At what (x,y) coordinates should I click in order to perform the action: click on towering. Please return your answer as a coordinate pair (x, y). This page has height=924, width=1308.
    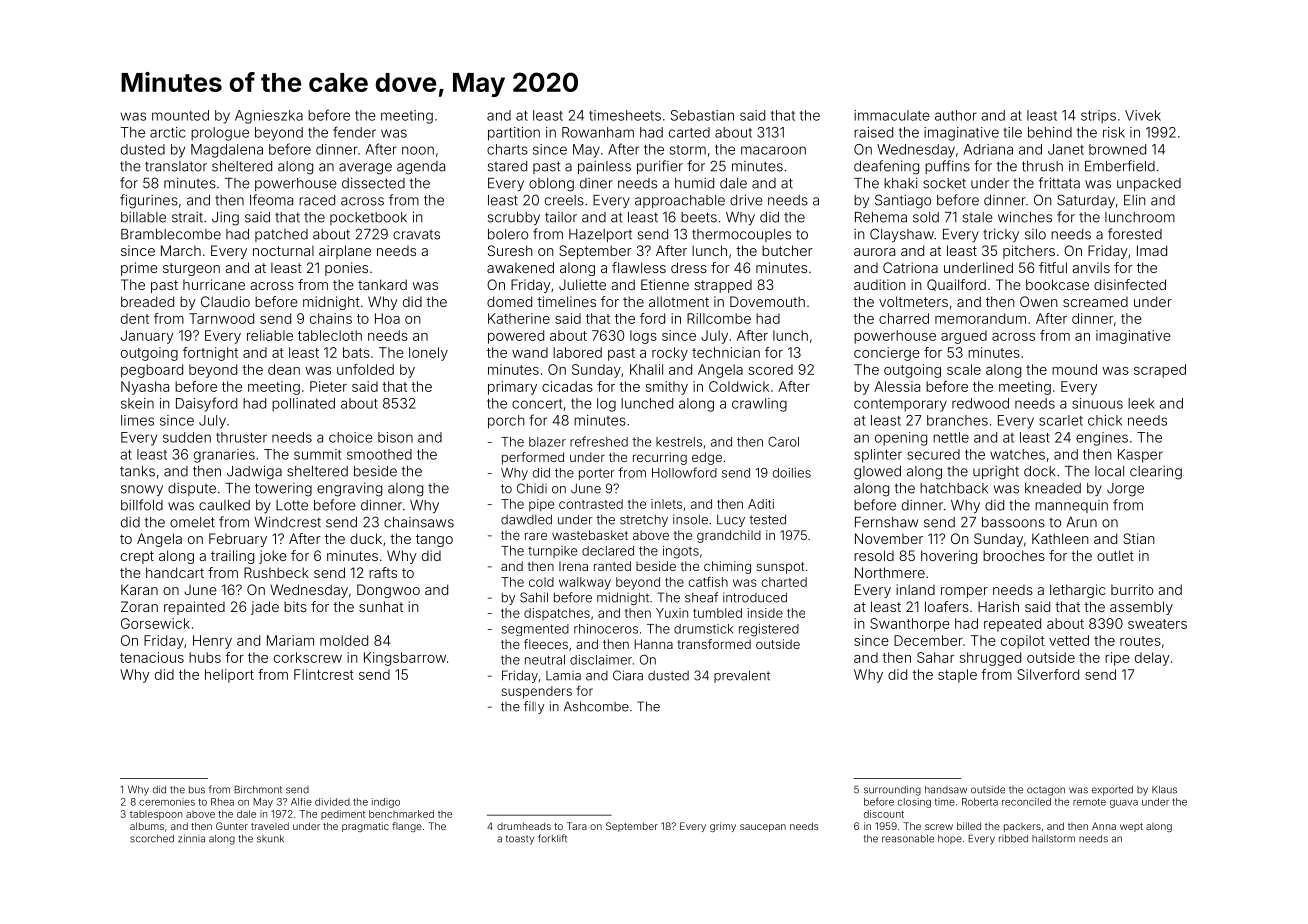
    Looking at the image, I should click on (283, 490).
